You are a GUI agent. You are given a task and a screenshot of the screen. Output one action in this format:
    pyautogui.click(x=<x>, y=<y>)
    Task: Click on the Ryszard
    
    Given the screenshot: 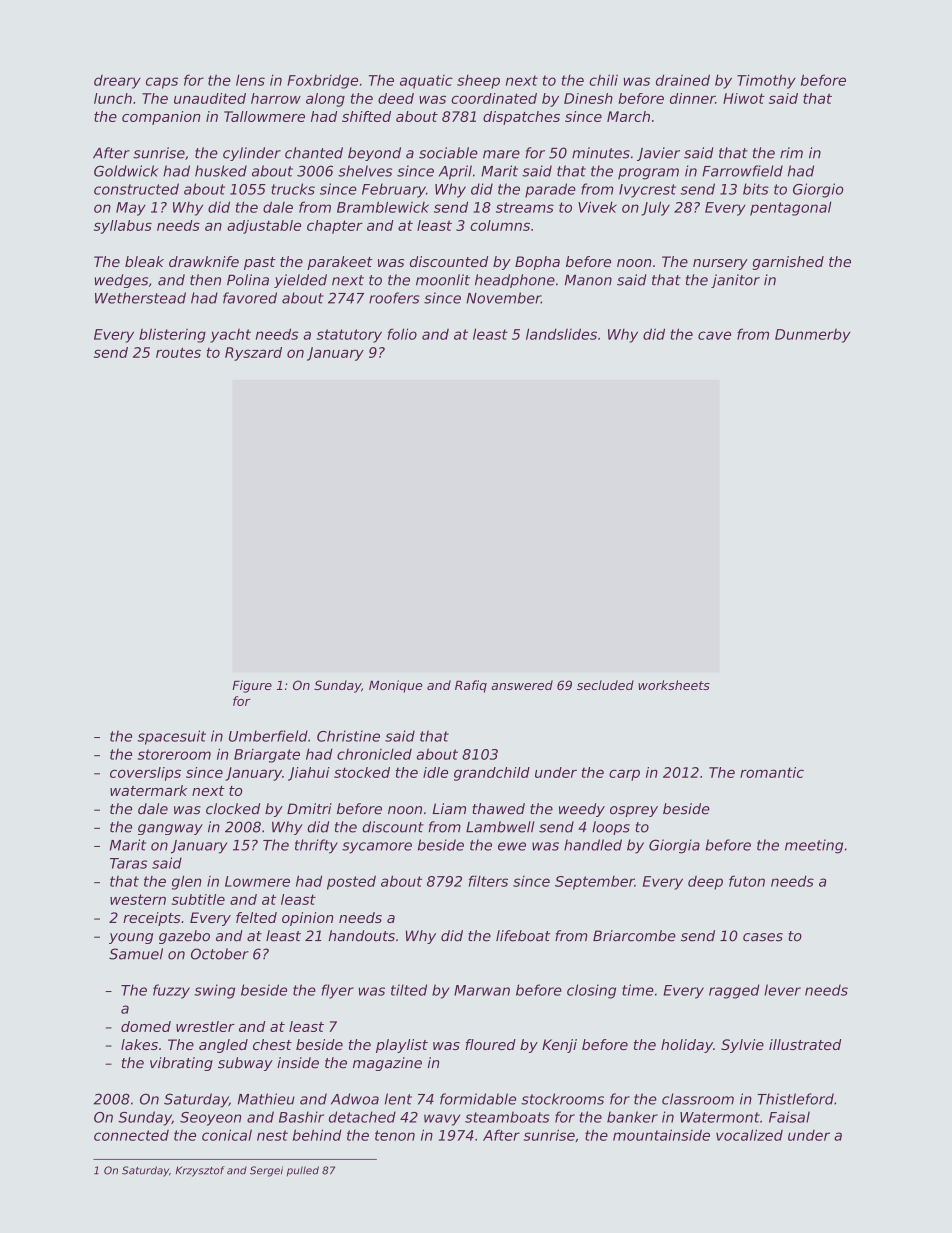 What is the action you would take?
    pyautogui.click(x=253, y=354)
